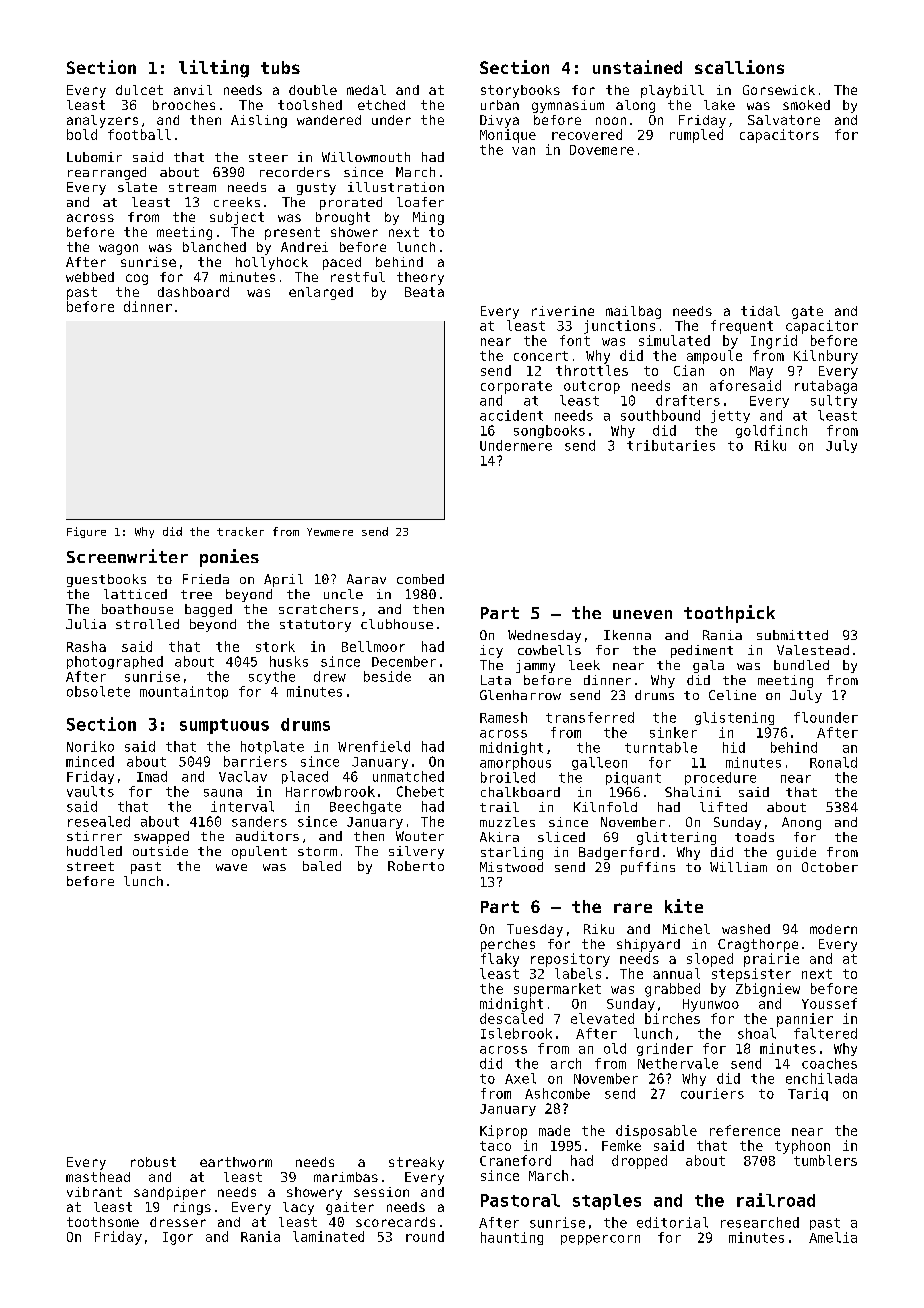  What do you see at coordinates (774, 342) in the screenshot?
I see `Ingrid` at bounding box center [774, 342].
